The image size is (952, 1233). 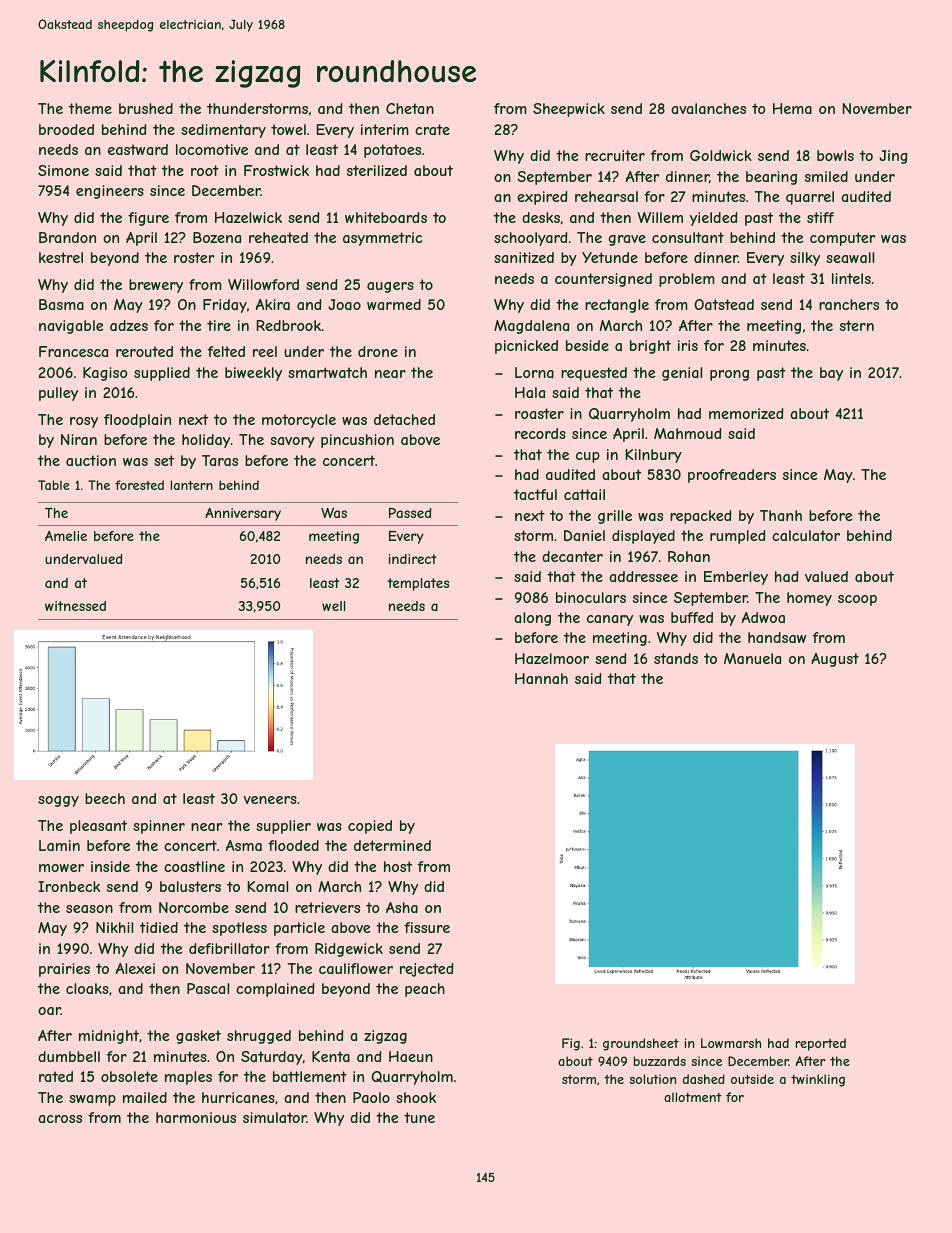 I want to click on Manuela, so click(x=752, y=658).
